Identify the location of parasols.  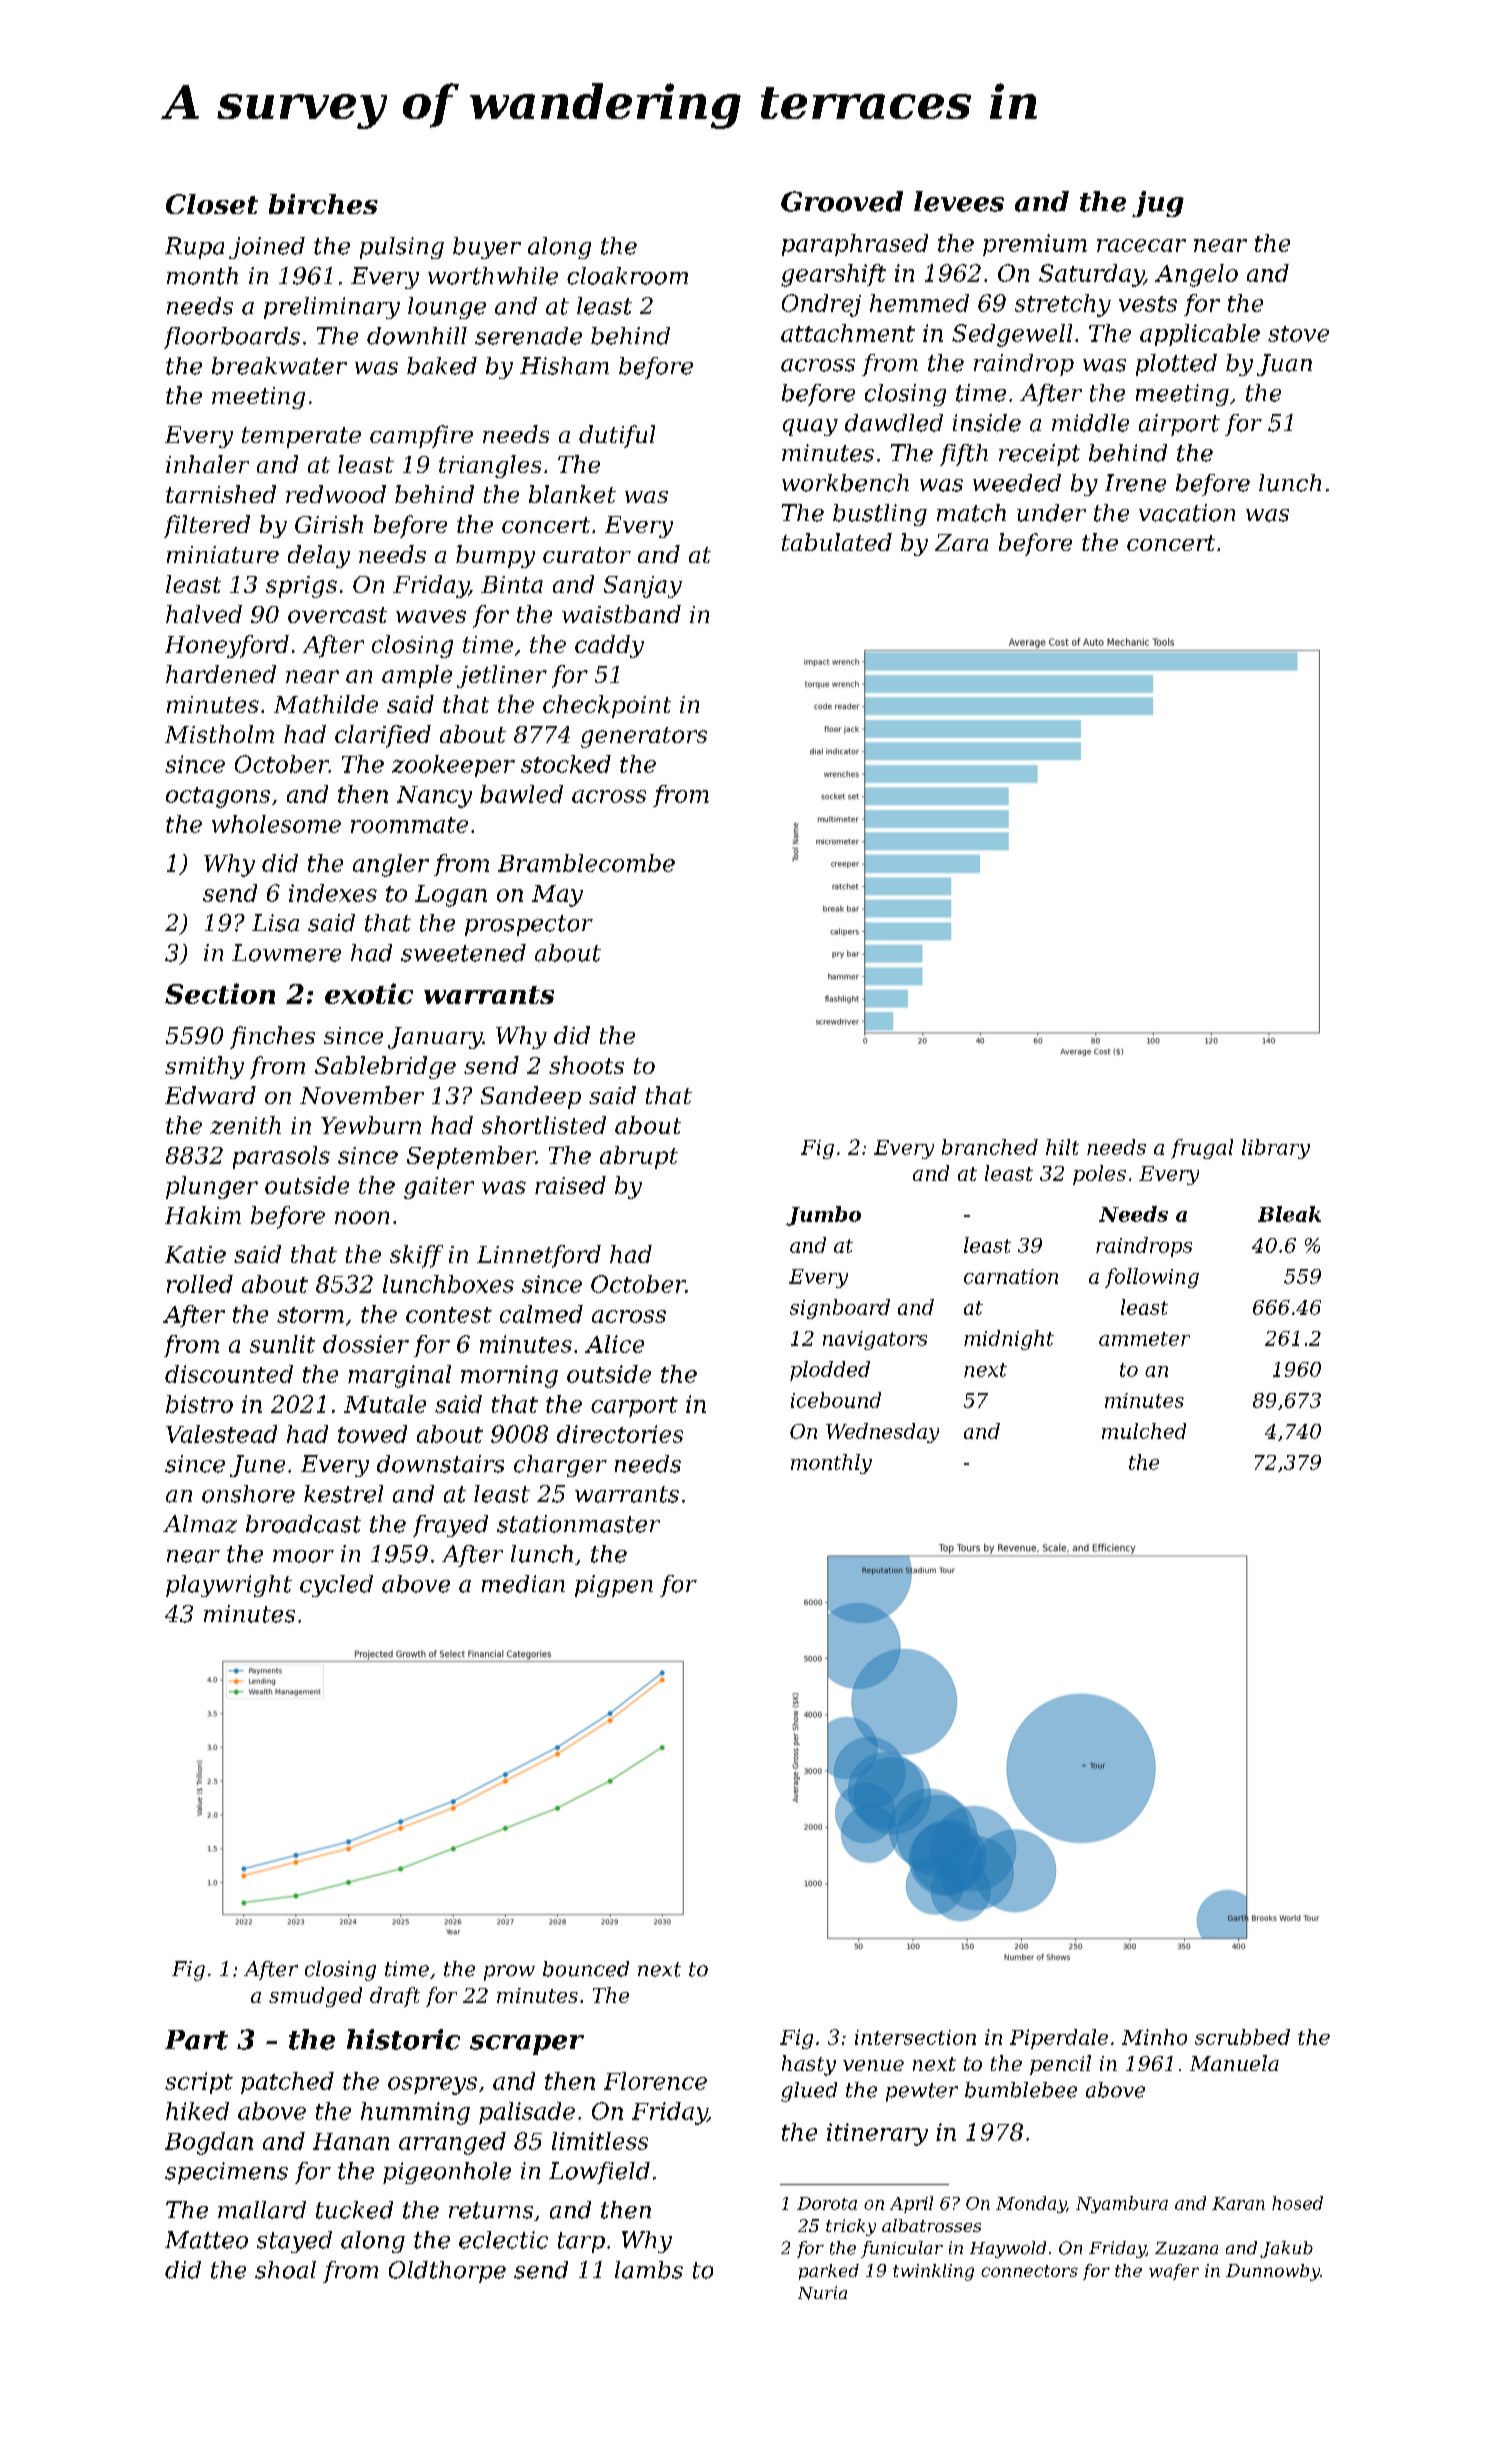
(281, 1157).
